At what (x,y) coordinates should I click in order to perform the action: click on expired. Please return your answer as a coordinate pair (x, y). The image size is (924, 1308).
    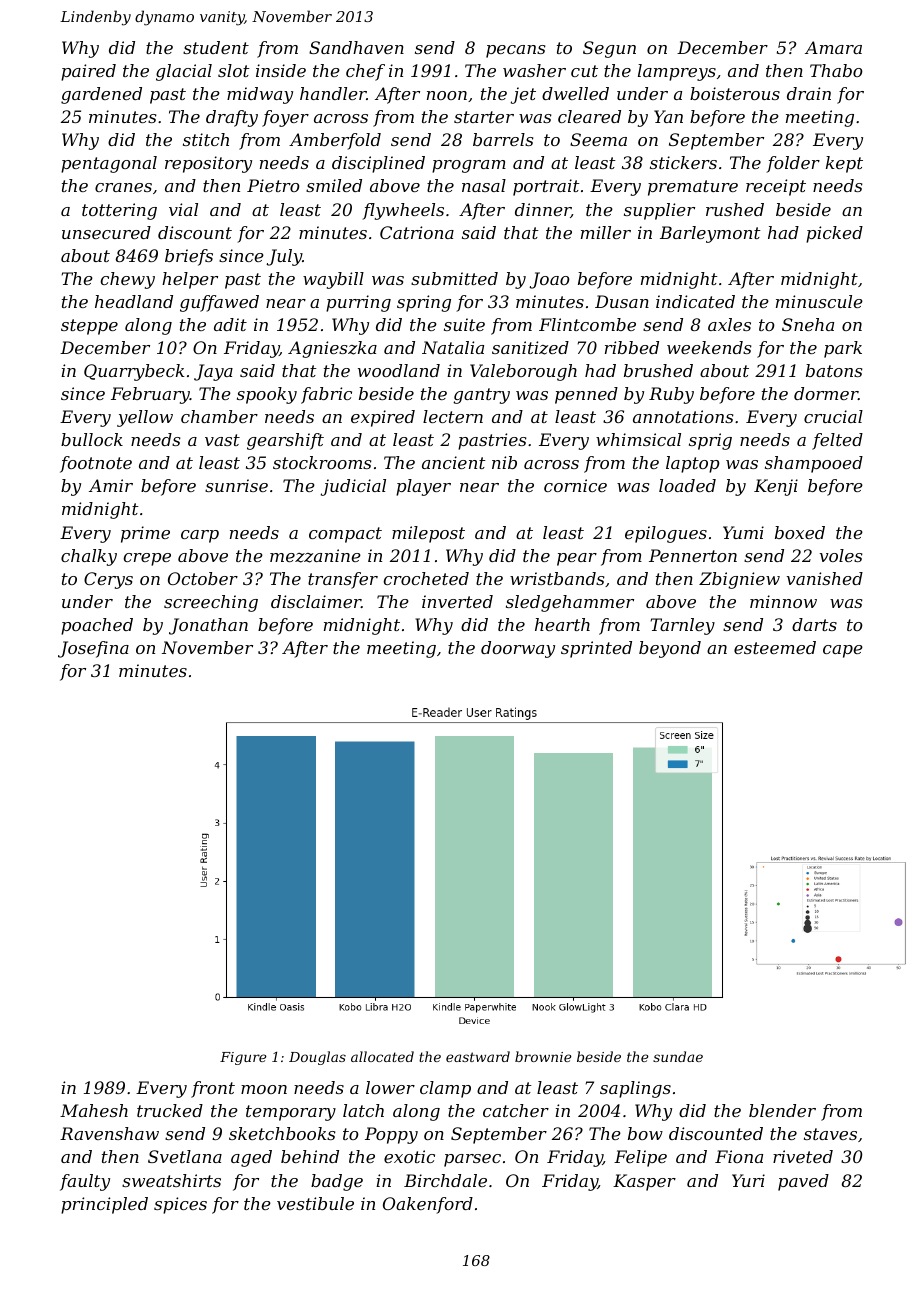
    Looking at the image, I should click on (383, 418).
